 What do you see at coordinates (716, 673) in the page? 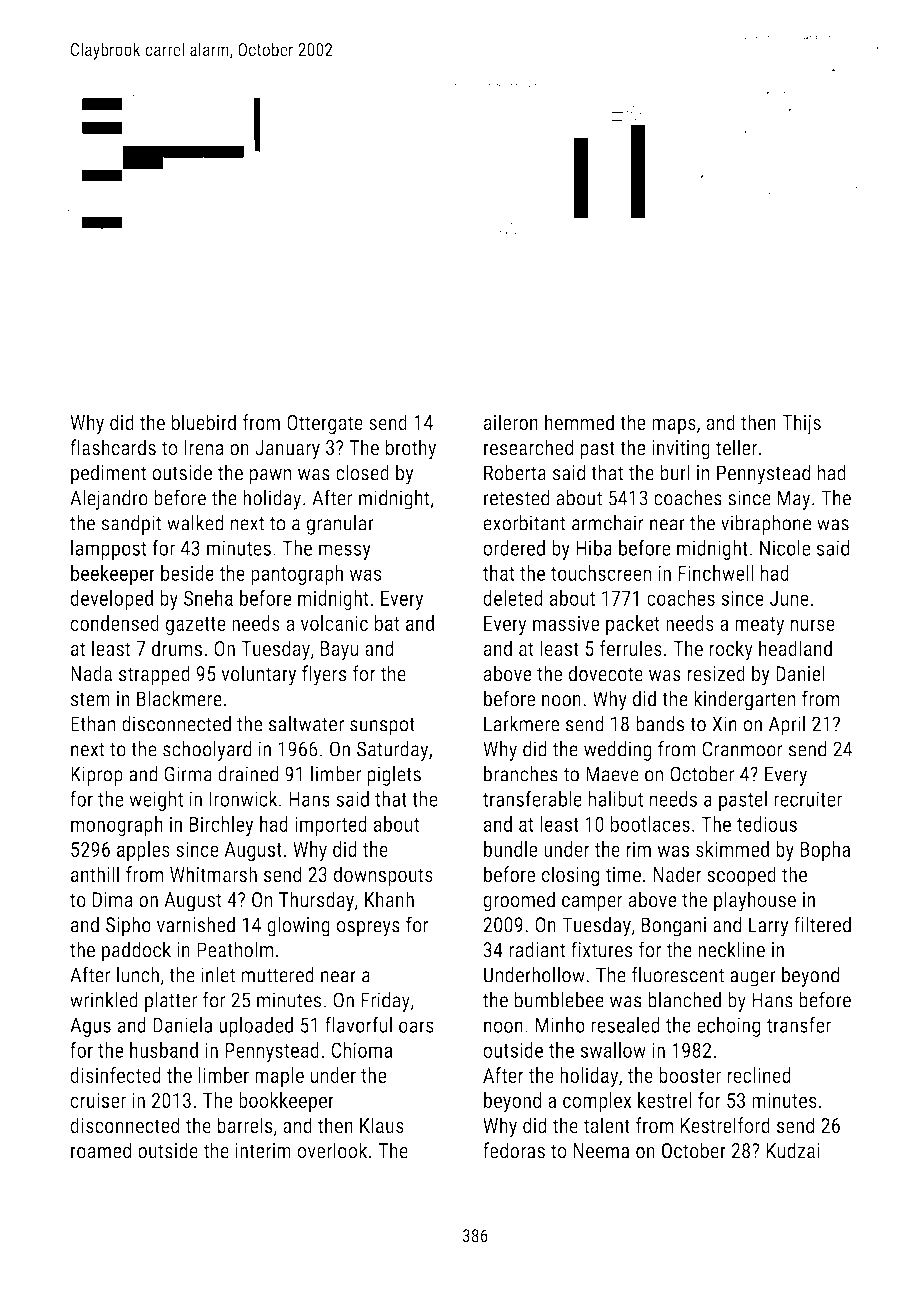
I see `resized` at bounding box center [716, 673].
